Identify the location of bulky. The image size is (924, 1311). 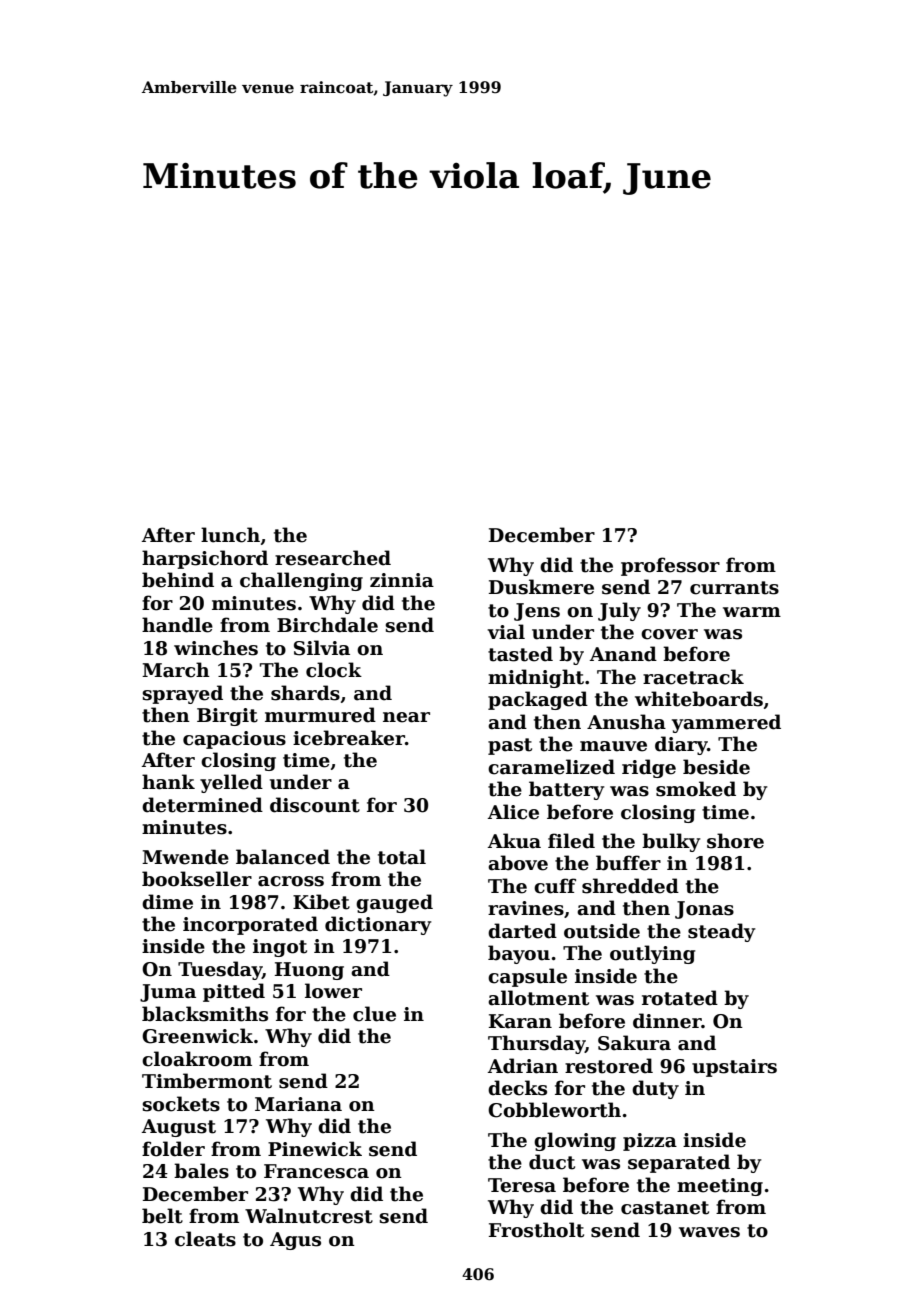
(671, 842).
